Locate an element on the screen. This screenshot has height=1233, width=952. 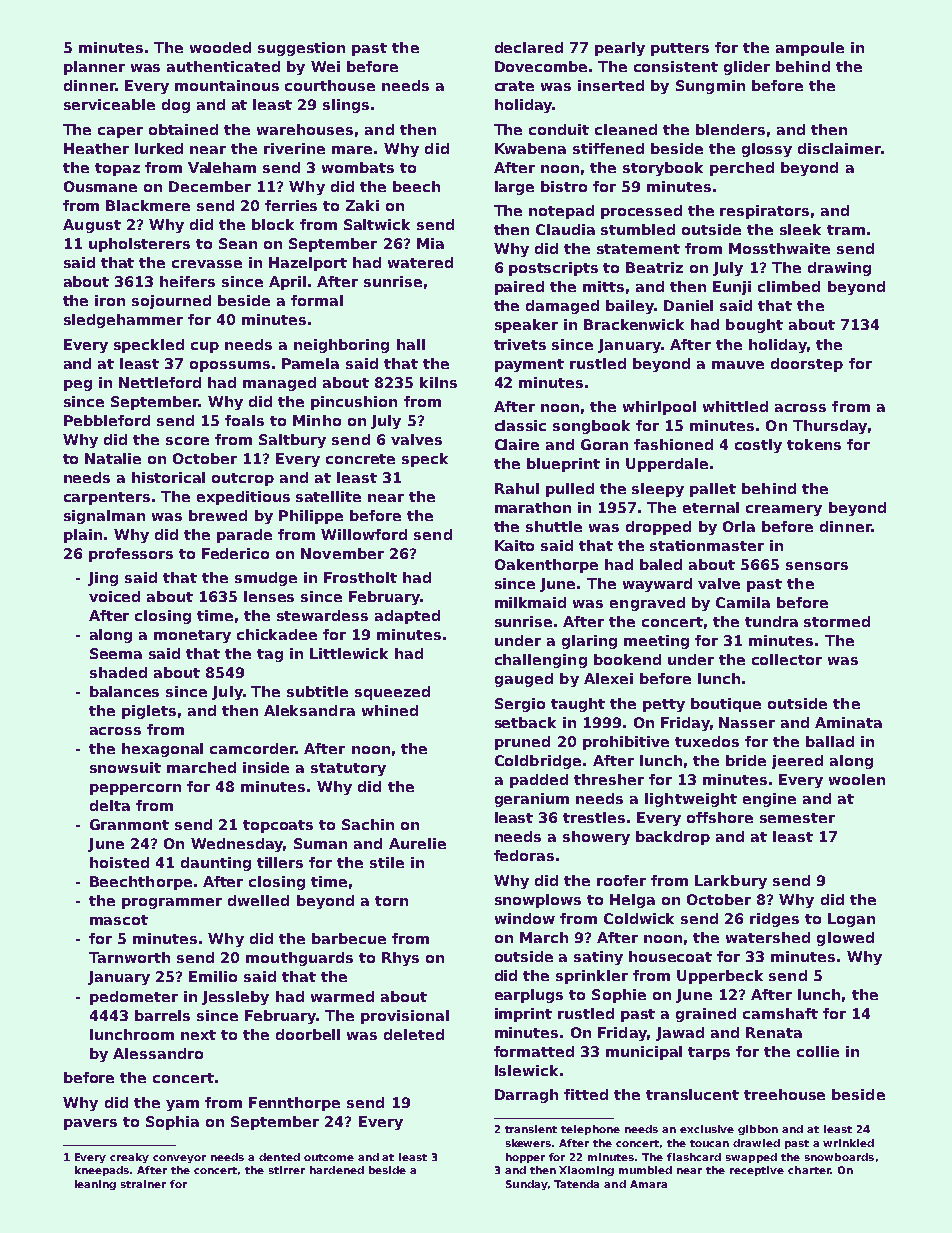
Pebbleford is located at coordinates (107, 420).
